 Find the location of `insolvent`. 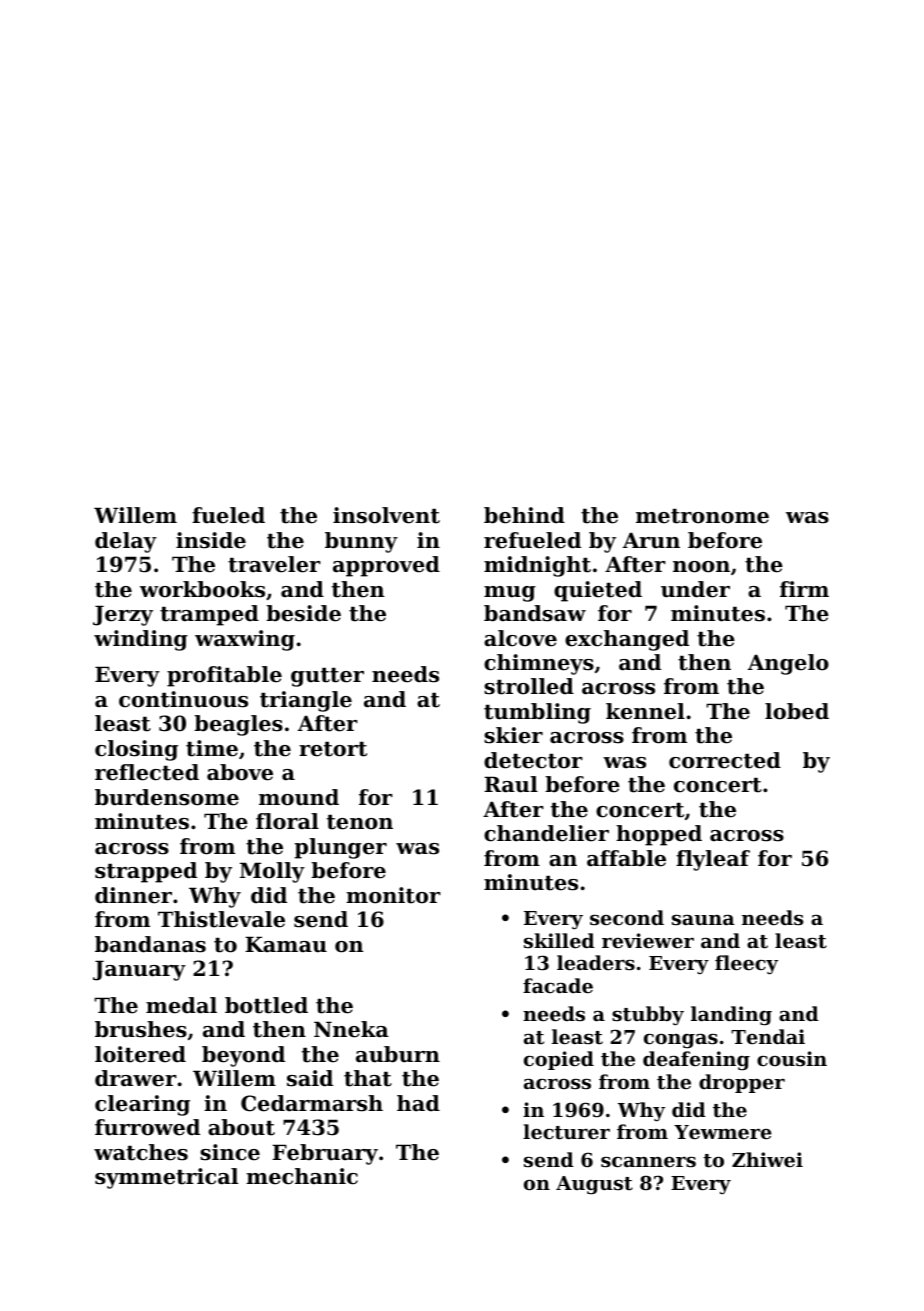

insolvent is located at coordinates (386, 515).
